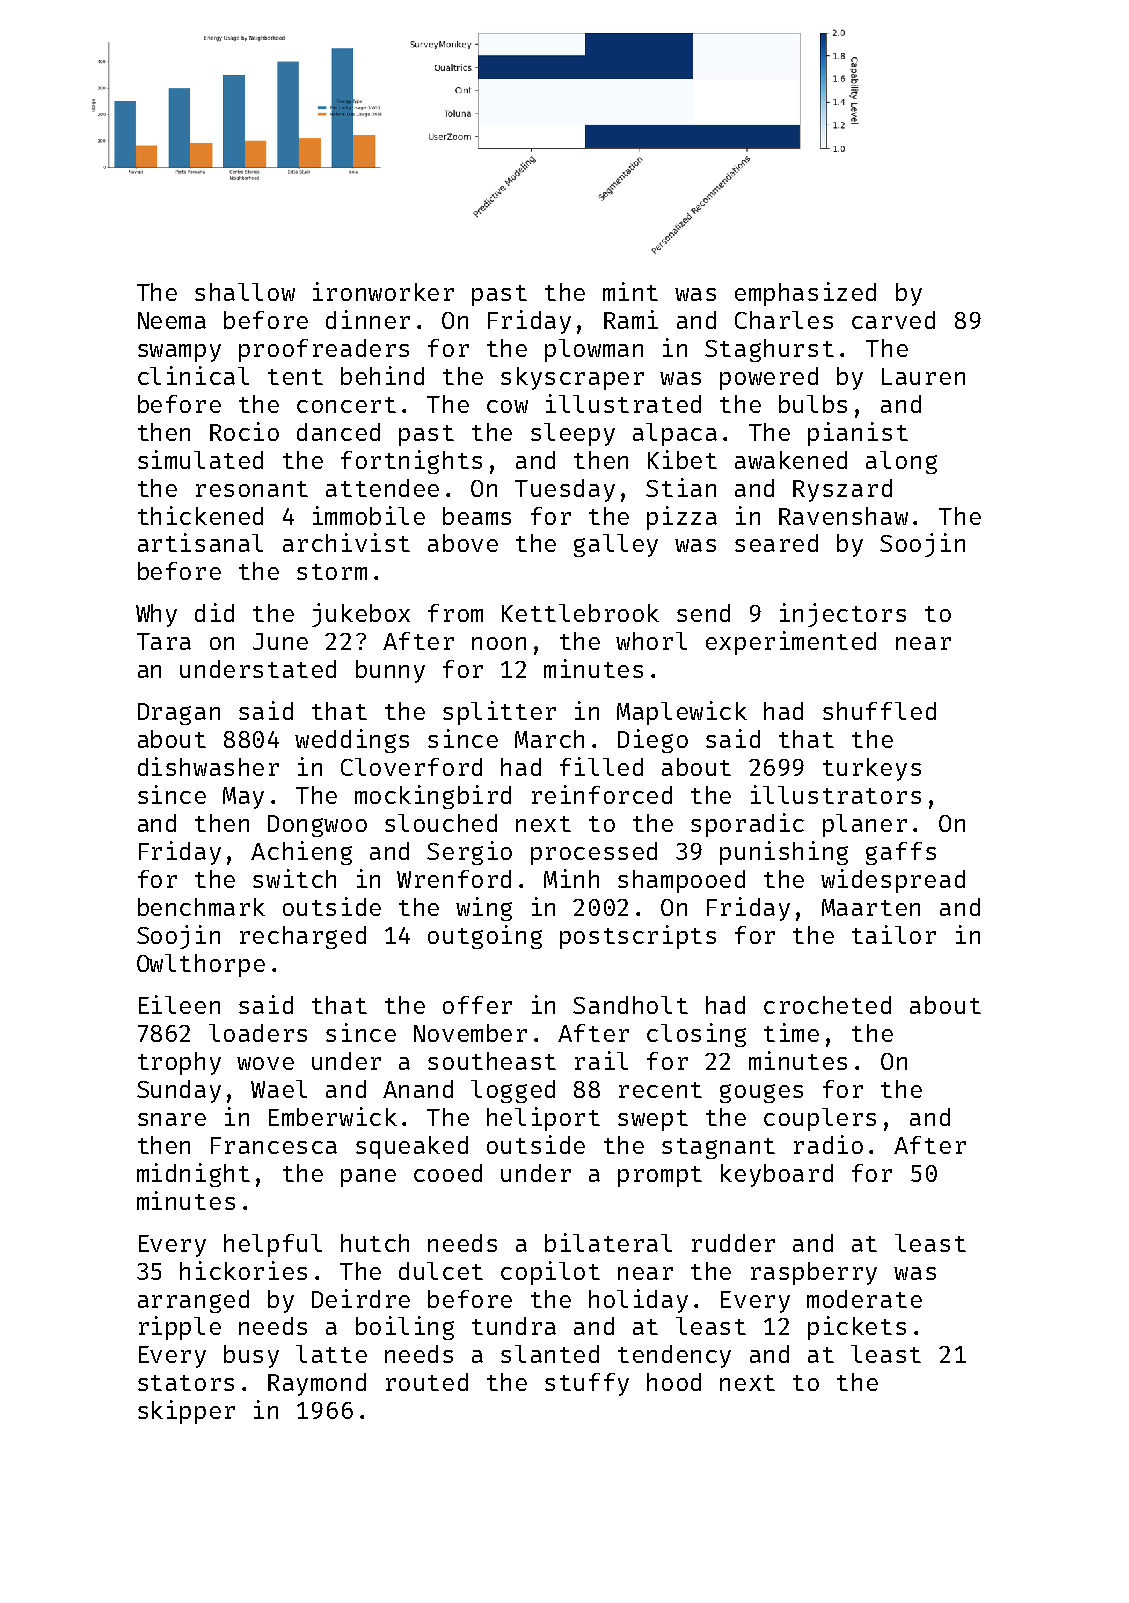 This page has height=1603, width=1129. What do you see at coordinates (303, 937) in the page?
I see `recharged` at bounding box center [303, 937].
